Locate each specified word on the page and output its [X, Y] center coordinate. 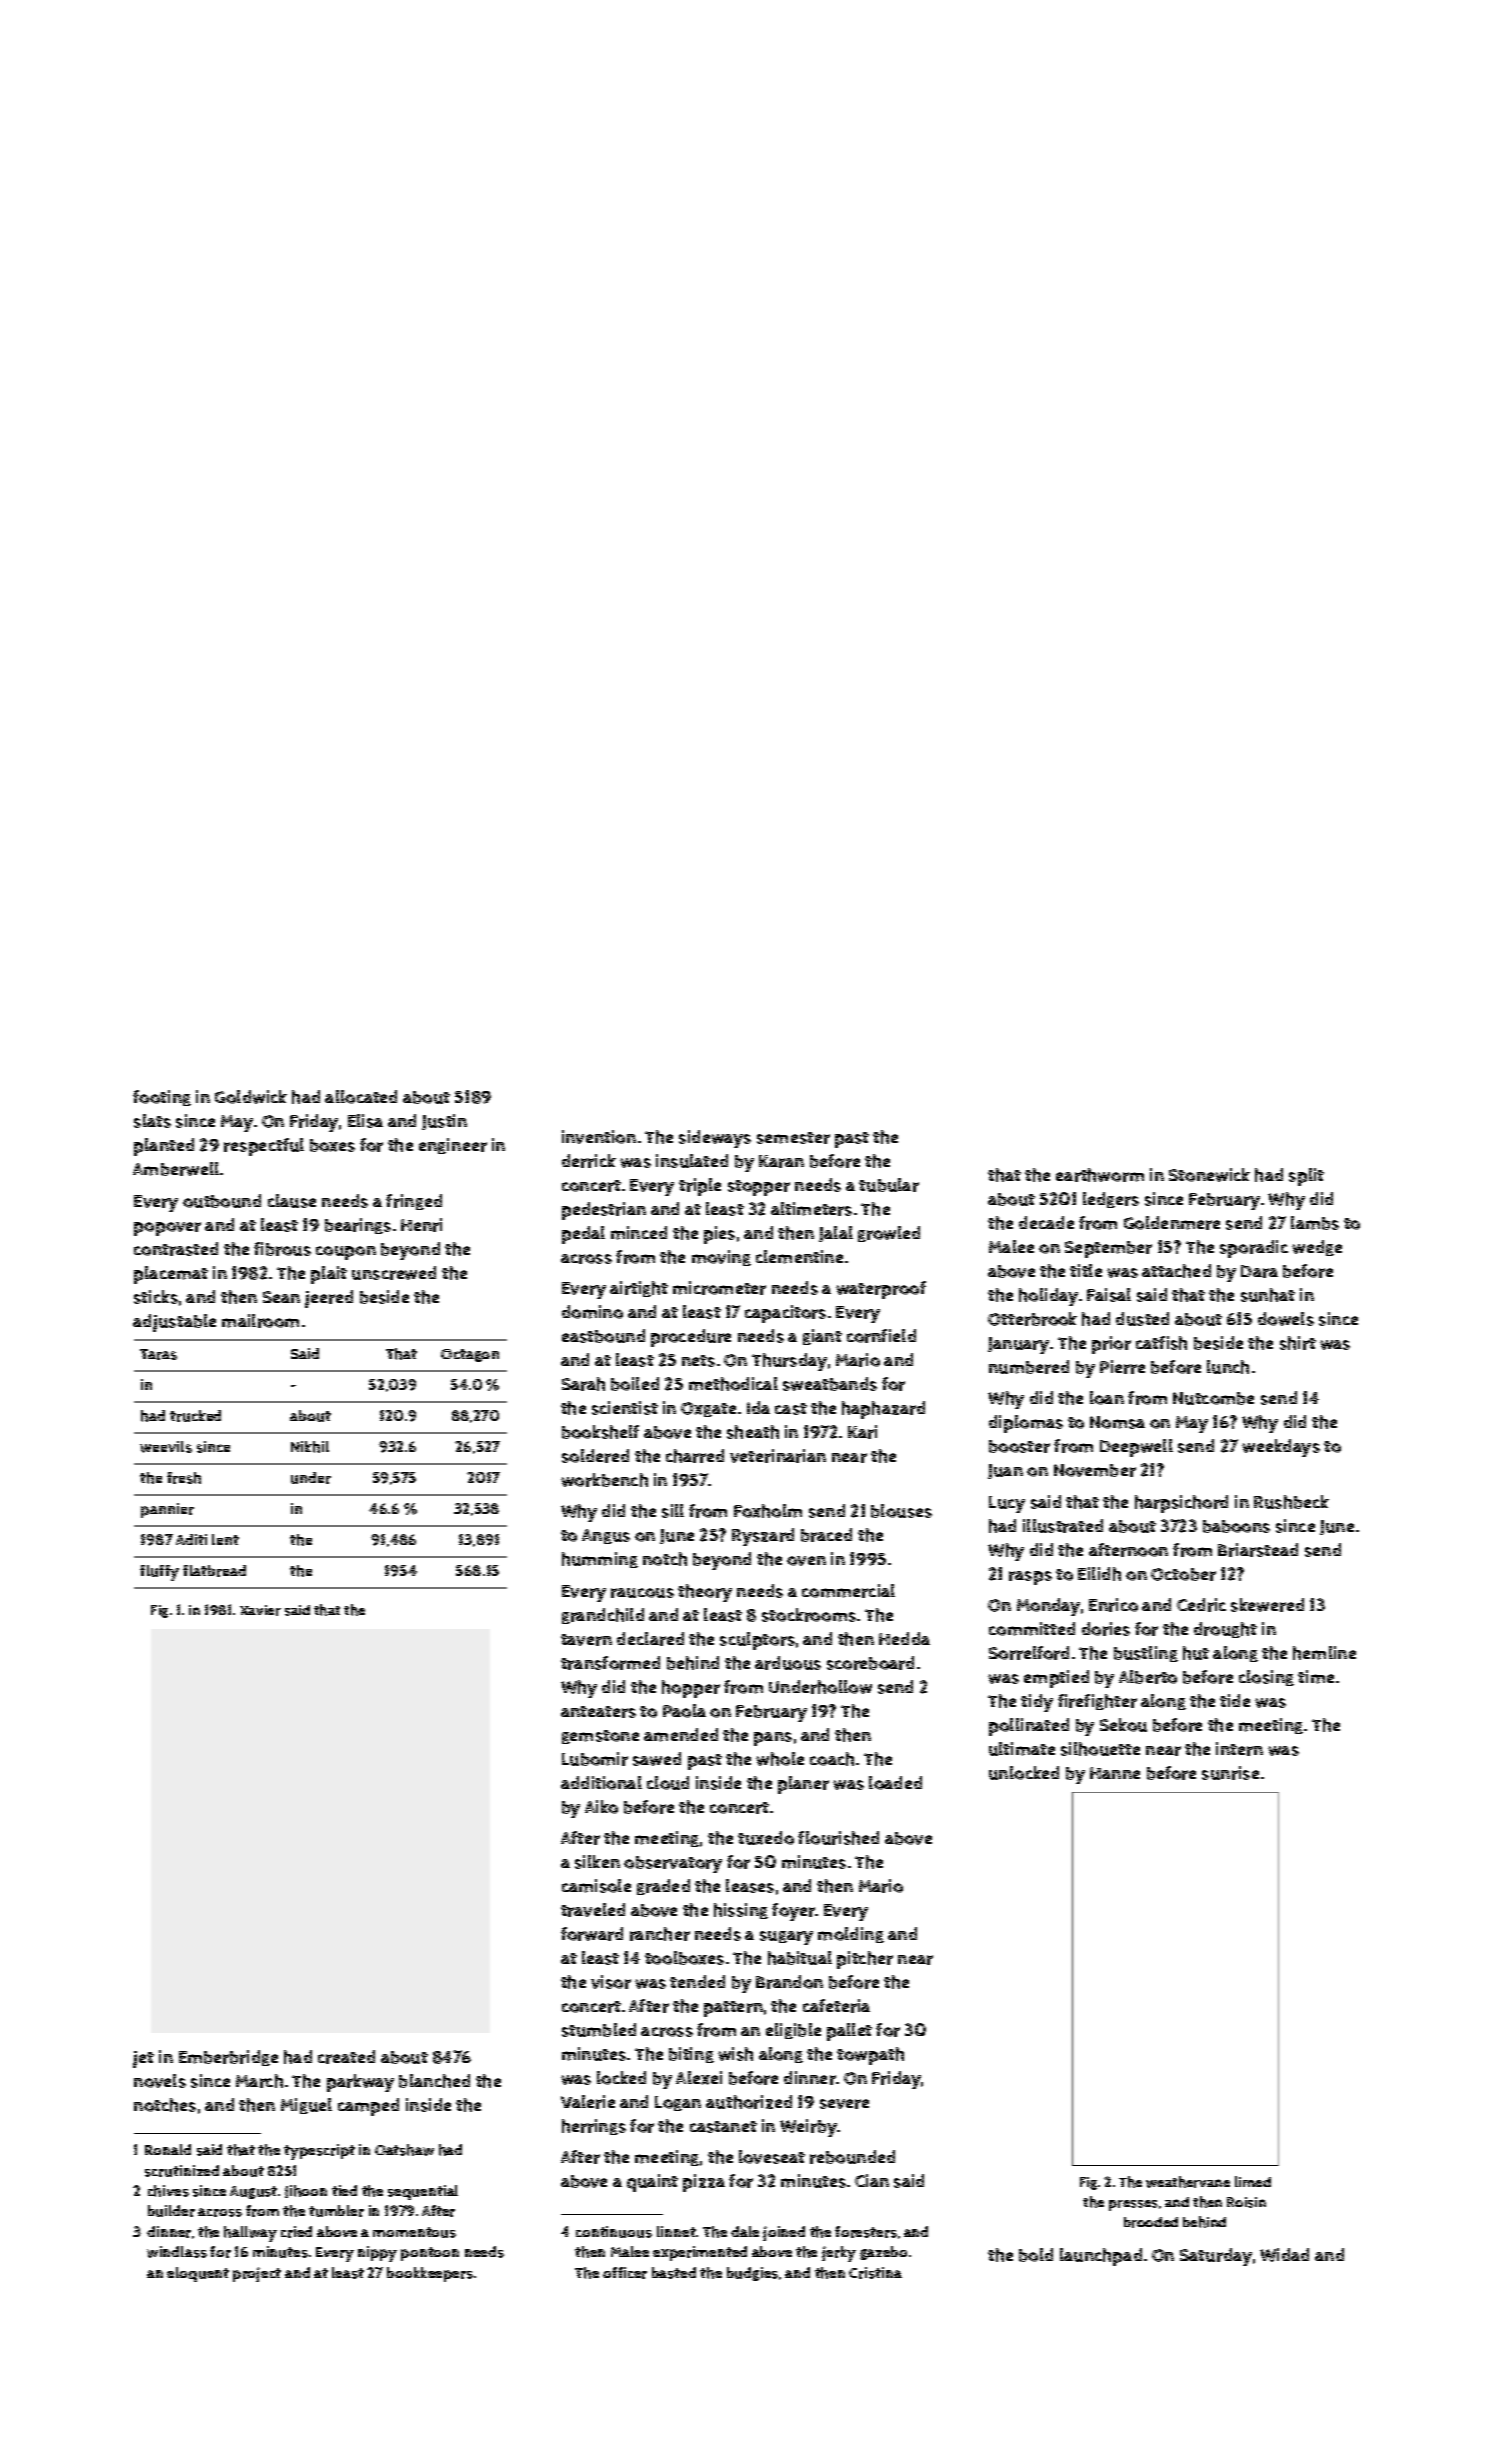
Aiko [601, 1807]
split [1306, 1177]
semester [793, 1138]
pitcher [865, 1960]
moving [721, 1258]
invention [599, 1137]
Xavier [260, 1610]
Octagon [470, 1355]
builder [171, 2211]
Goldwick [251, 1097]
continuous [614, 2232]
